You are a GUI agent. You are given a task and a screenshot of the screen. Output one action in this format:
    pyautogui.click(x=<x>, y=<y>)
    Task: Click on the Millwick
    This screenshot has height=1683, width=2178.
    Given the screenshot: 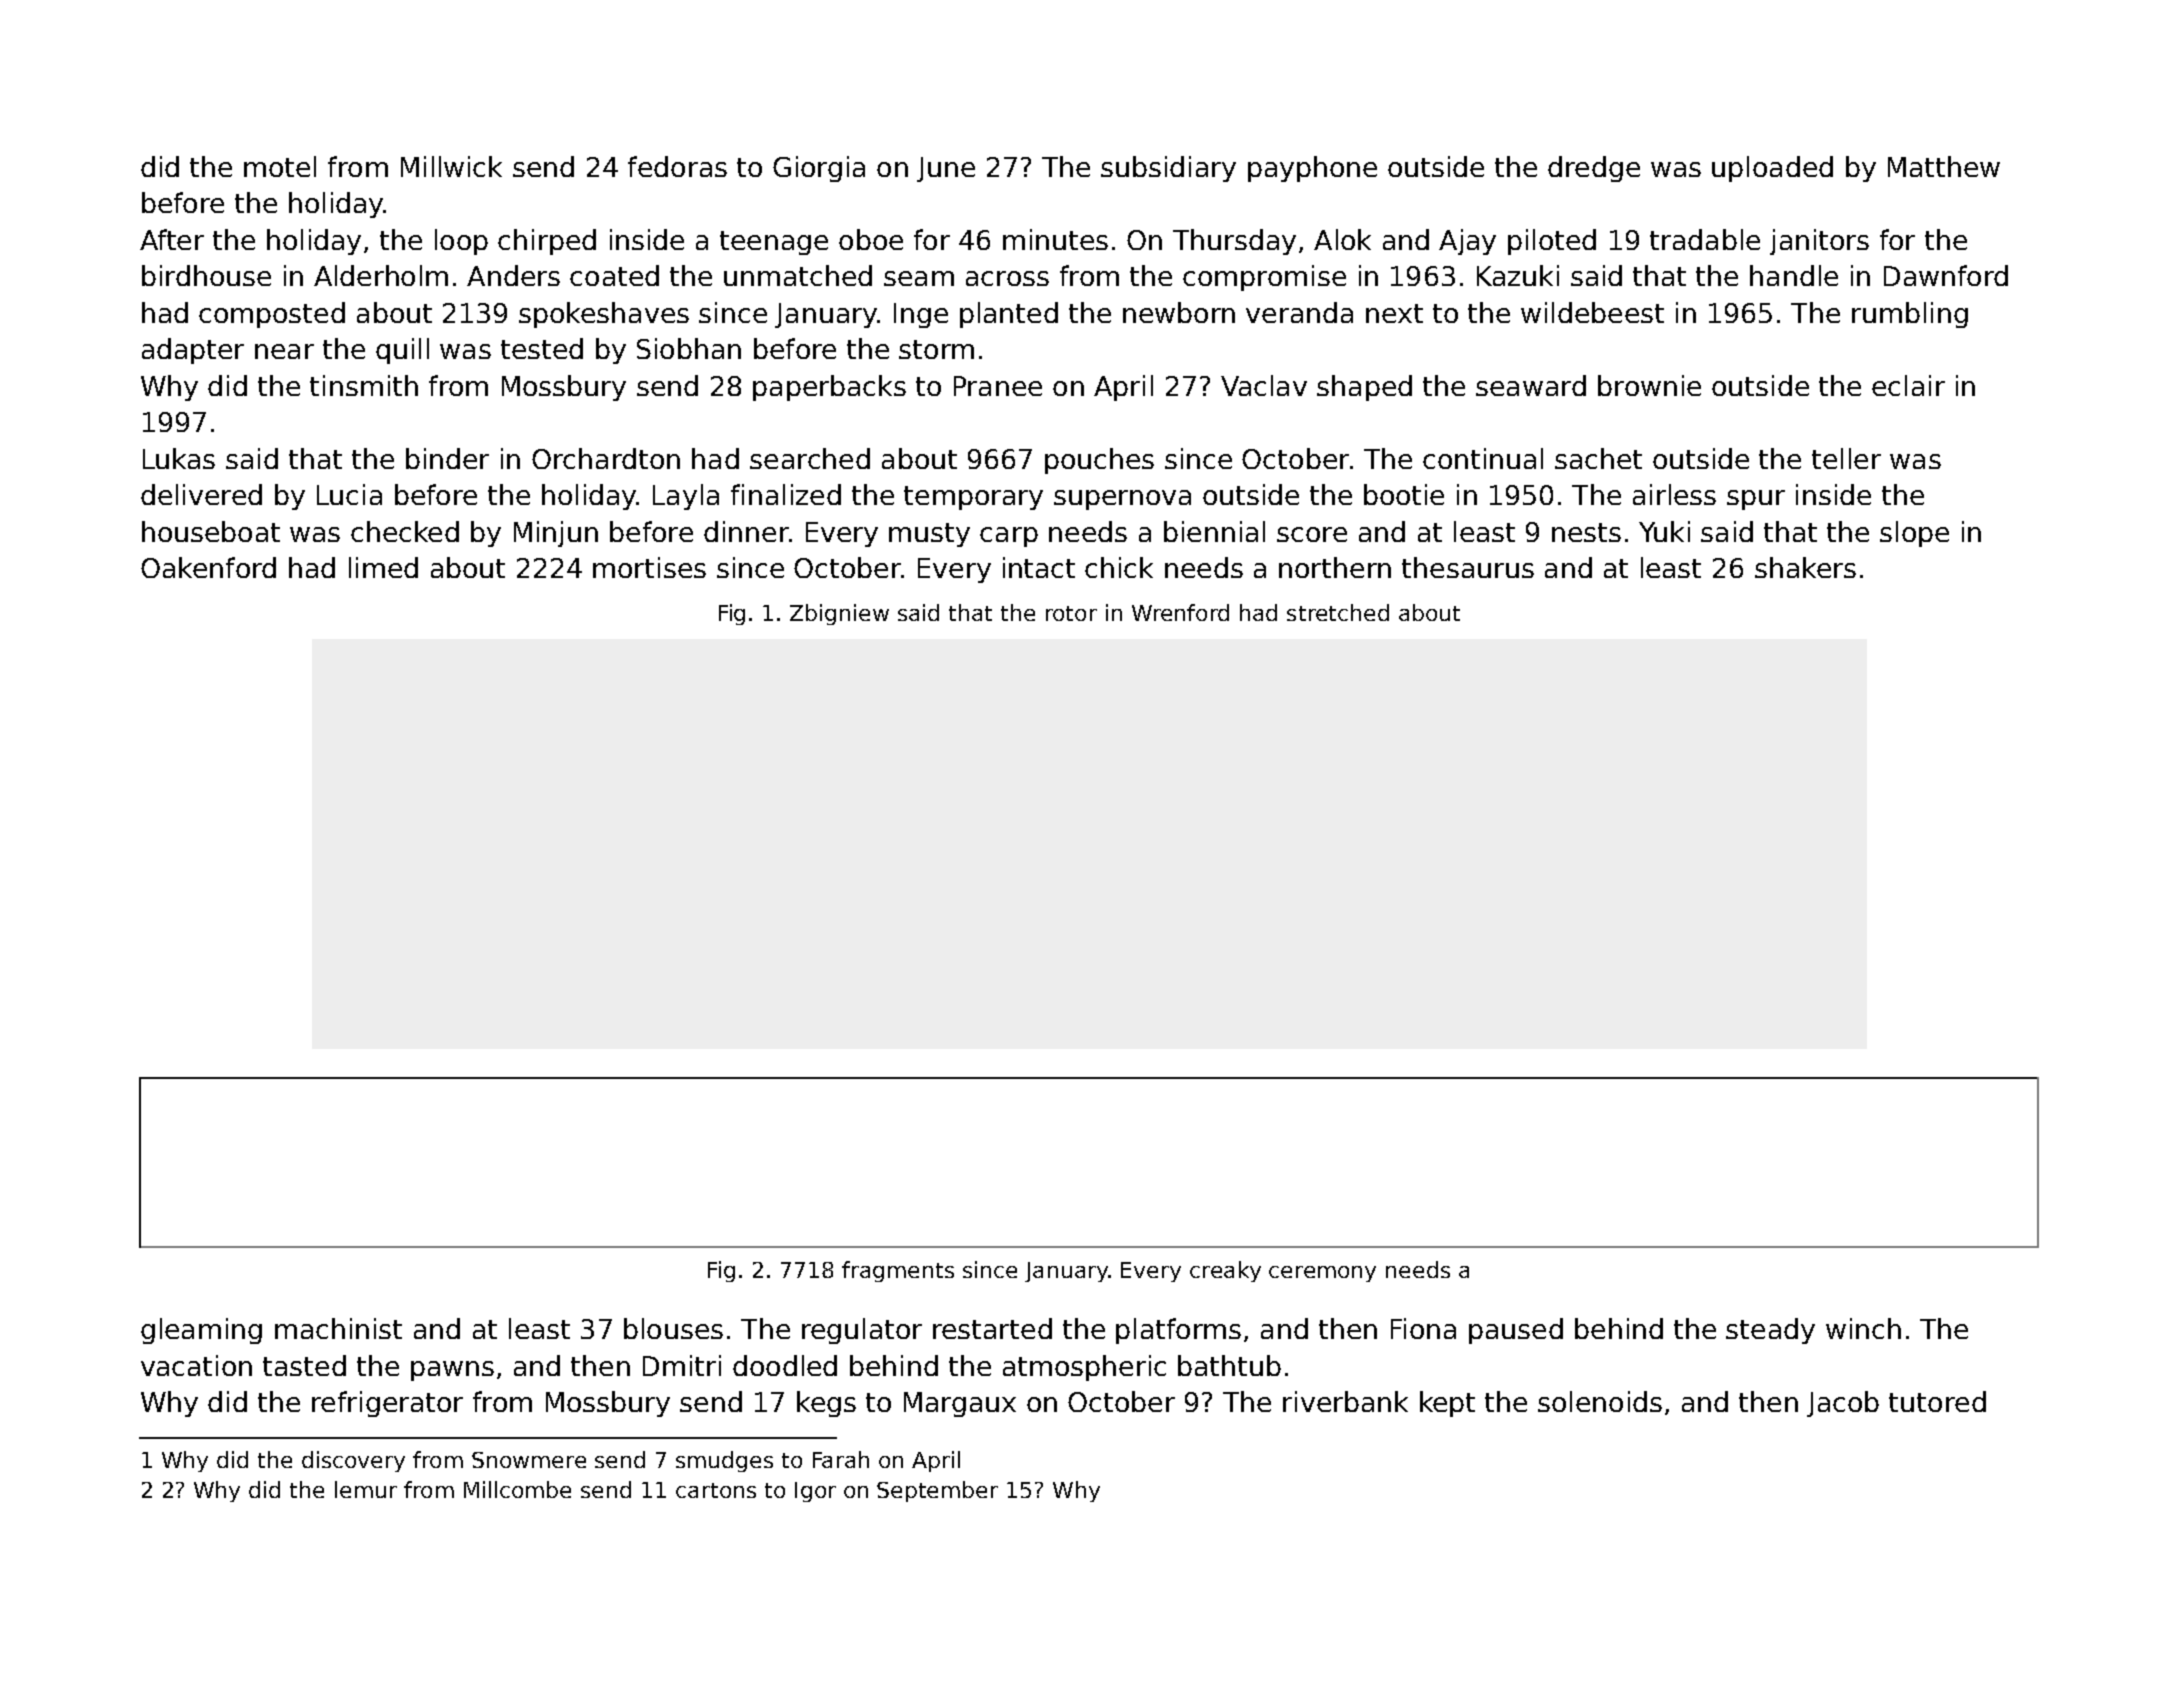 What is the action you would take?
    pyautogui.click(x=451, y=166)
